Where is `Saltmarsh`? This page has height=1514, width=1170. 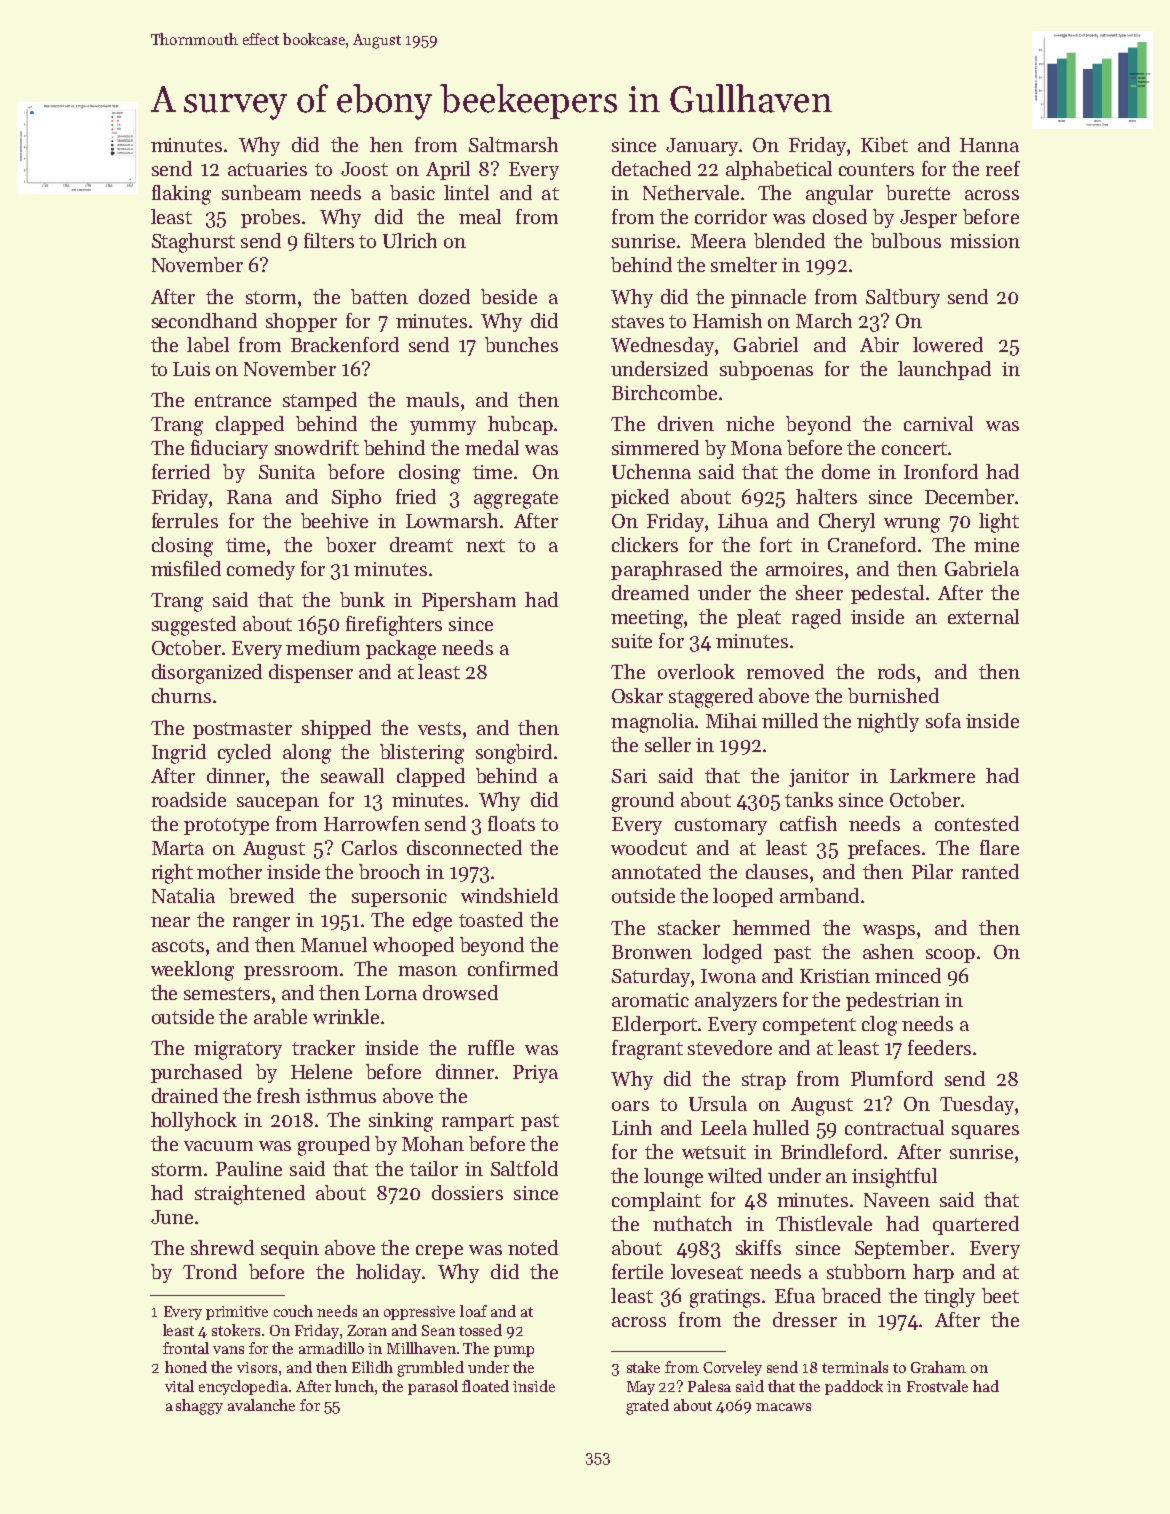 Saltmarsh is located at coordinates (513, 144).
